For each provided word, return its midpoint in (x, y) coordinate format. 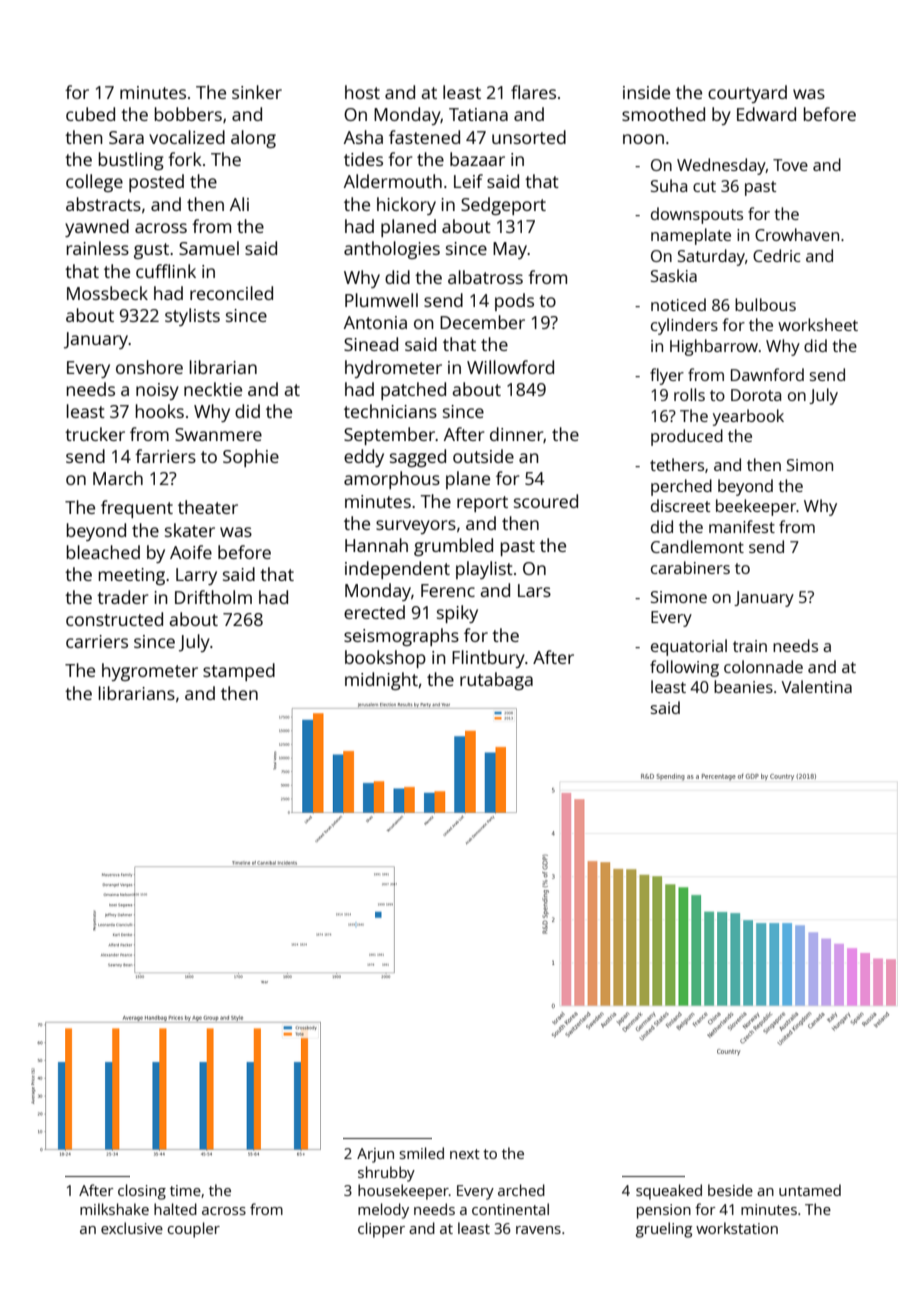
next (465, 1154)
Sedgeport (503, 206)
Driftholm (213, 597)
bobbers (188, 114)
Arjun (375, 1155)
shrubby (386, 1174)
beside (730, 1190)
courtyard (747, 94)
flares (533, 92)
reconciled (231, 293)
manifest (742, 526)
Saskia (674, 275)
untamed (810, 1190)
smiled (422, 1153)
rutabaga (496, 681)
